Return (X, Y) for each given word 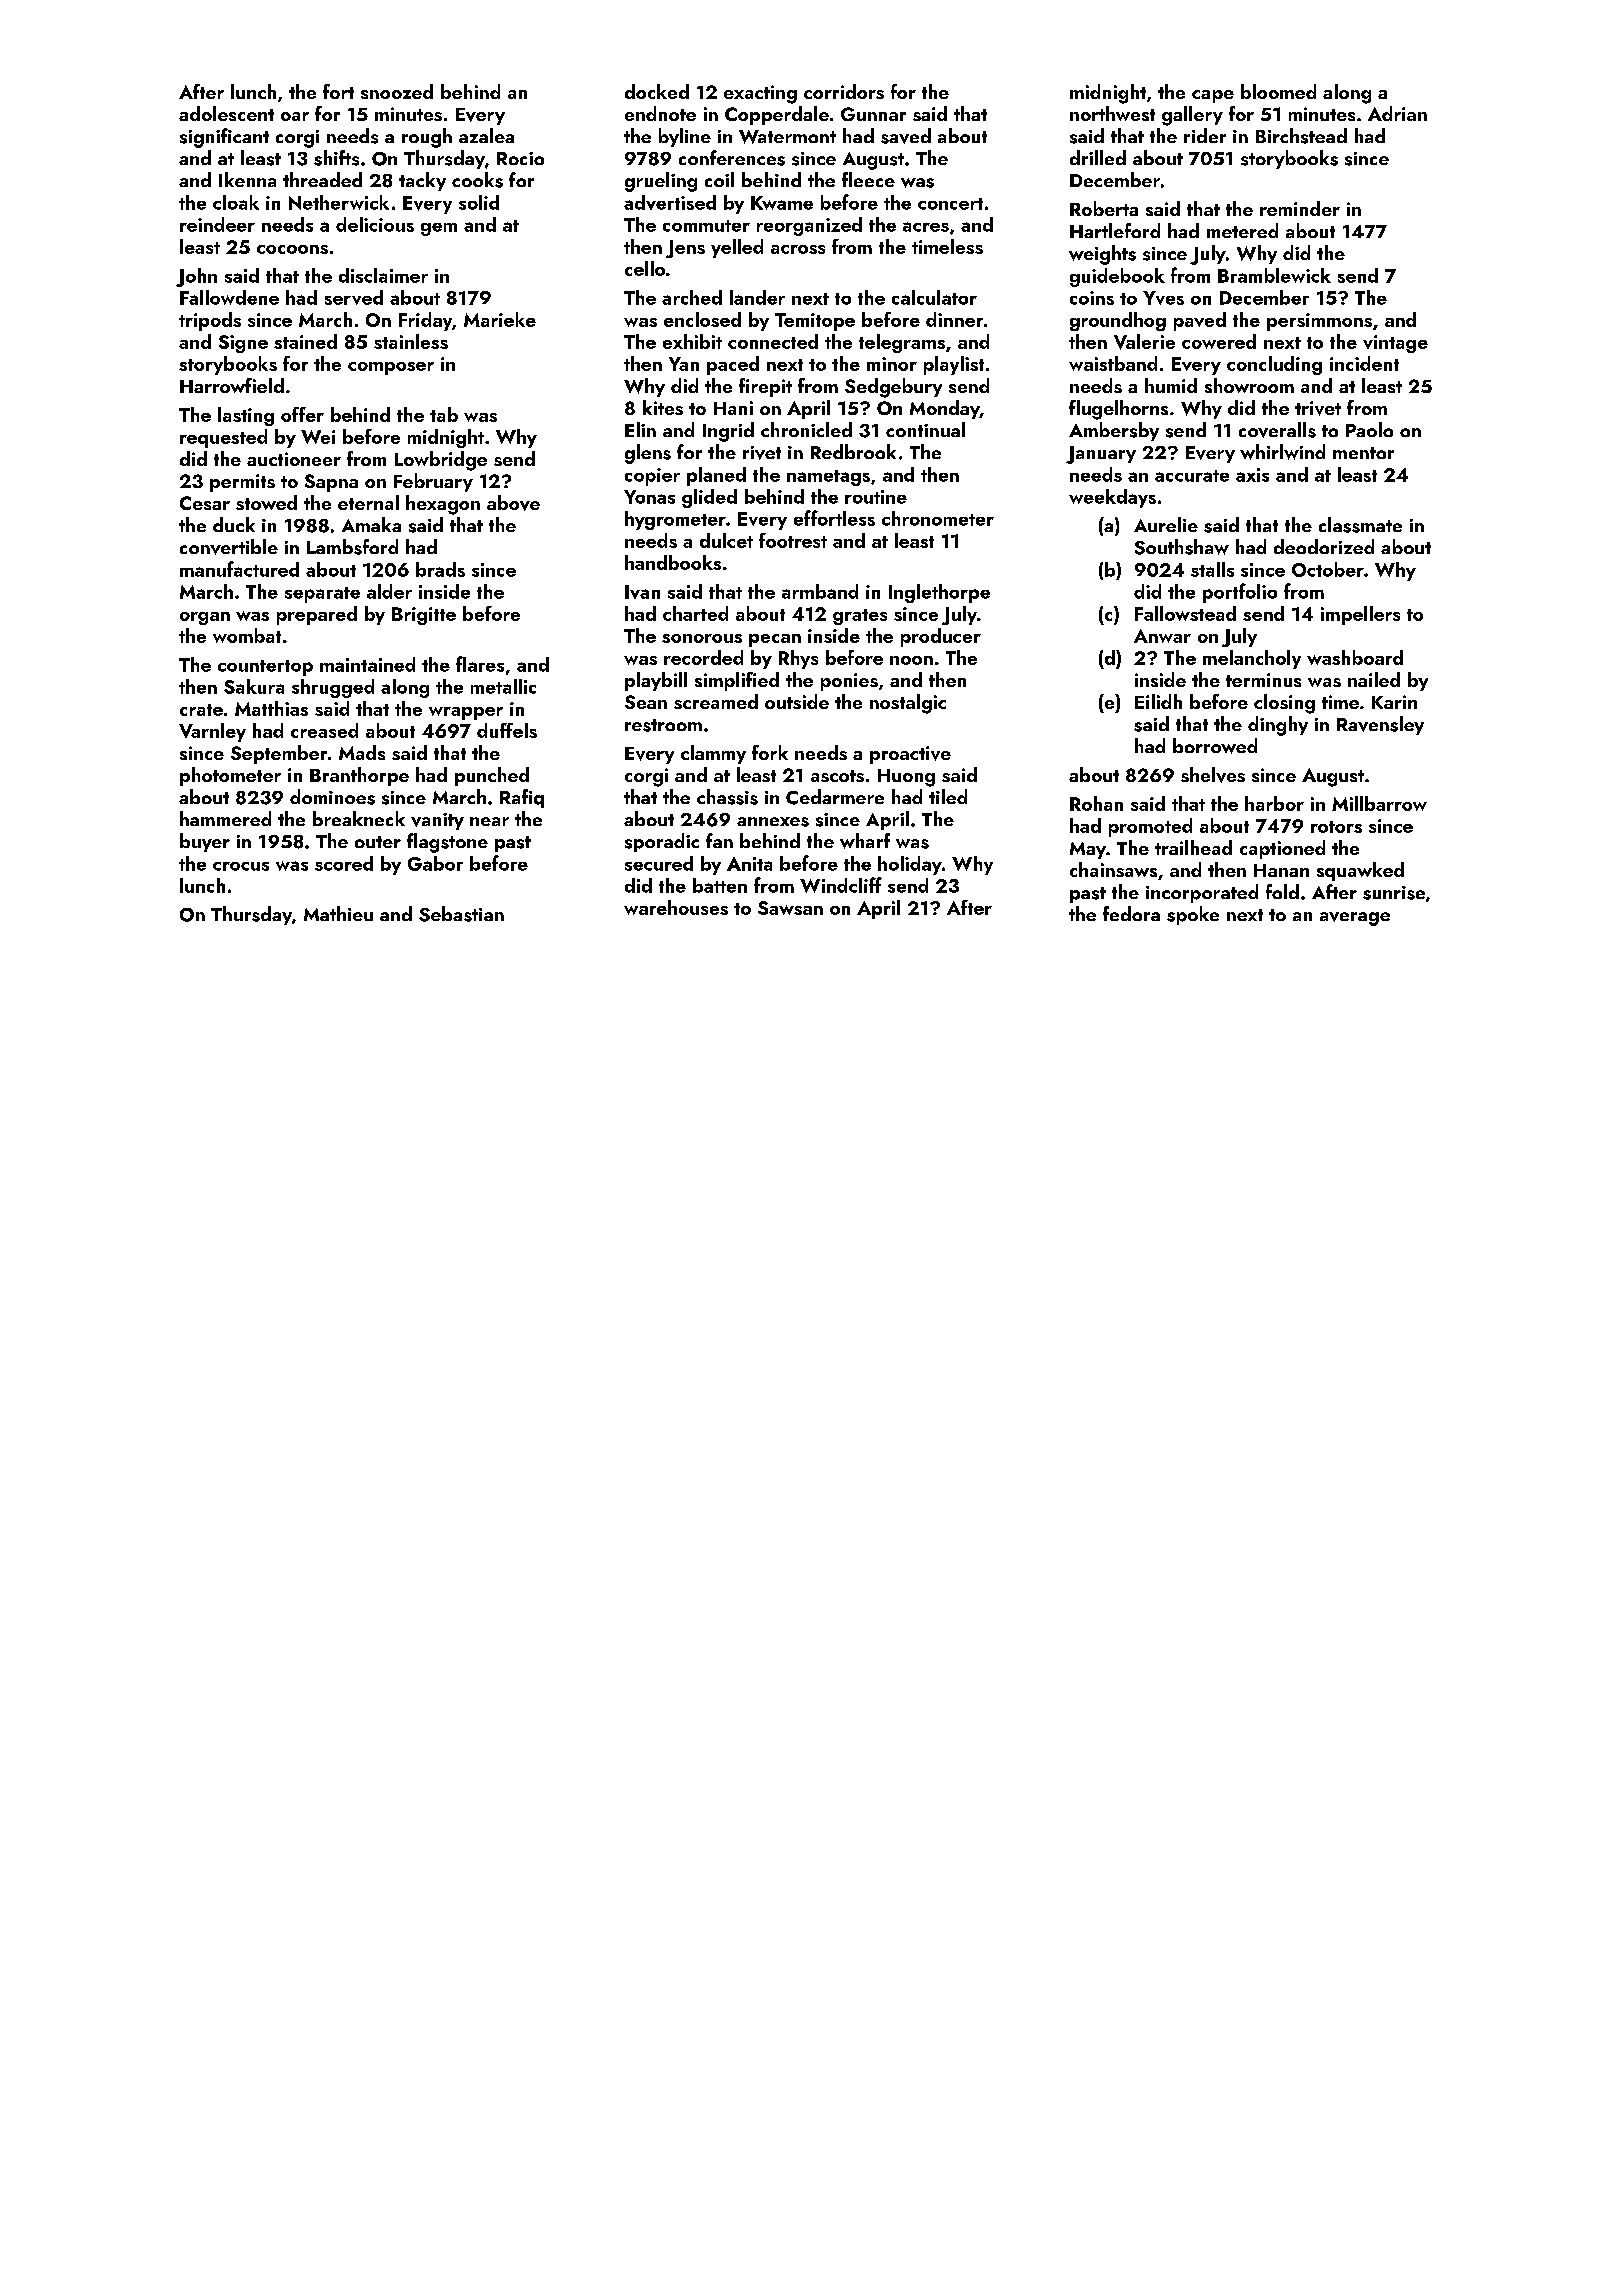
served (354, 297)
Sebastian (461, 914)
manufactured (239, 569)
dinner (954, 319)
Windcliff (841, 885)
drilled (1098, 157)
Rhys (798, 659)
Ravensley (1380, 725)
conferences (732, 158)
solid (479, 202)
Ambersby (1114, 431)
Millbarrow (1379, 803)
